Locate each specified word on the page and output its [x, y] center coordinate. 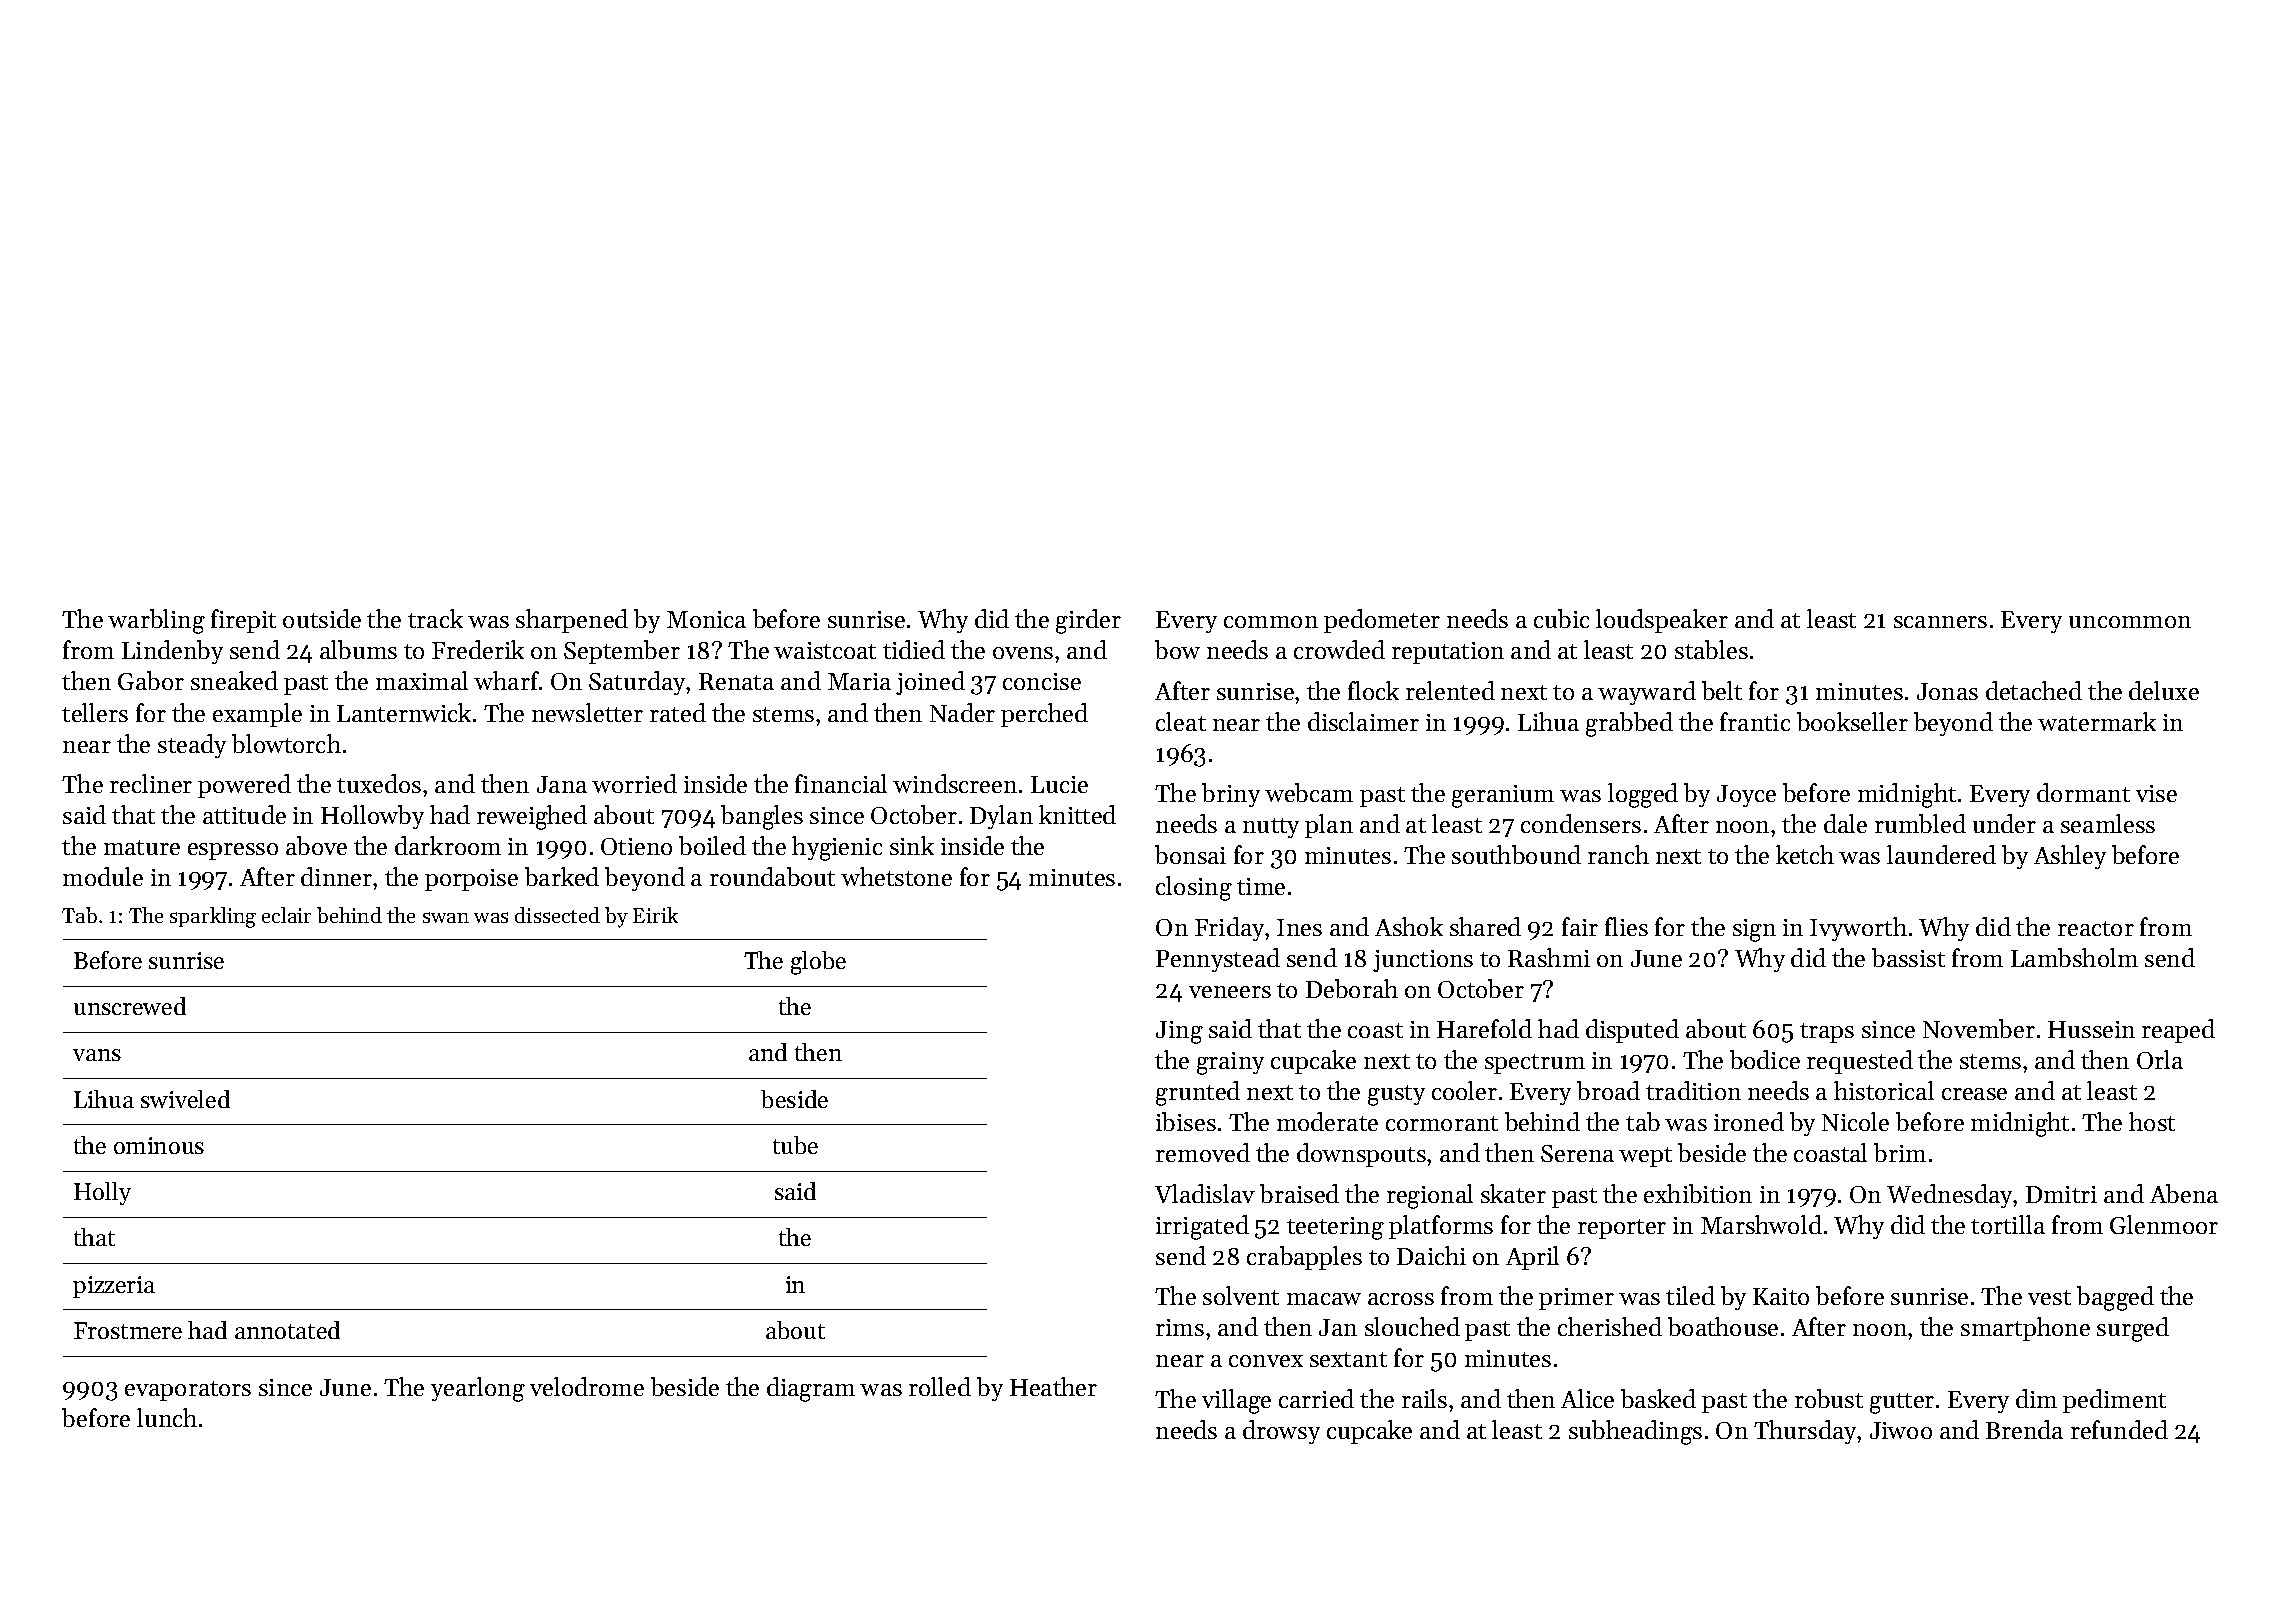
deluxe [2164, 690]
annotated [287, 1330]
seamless [2108, 823]
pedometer [1382, 621]
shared [1485, 926]
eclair [286, 915]
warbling [156, 621]
